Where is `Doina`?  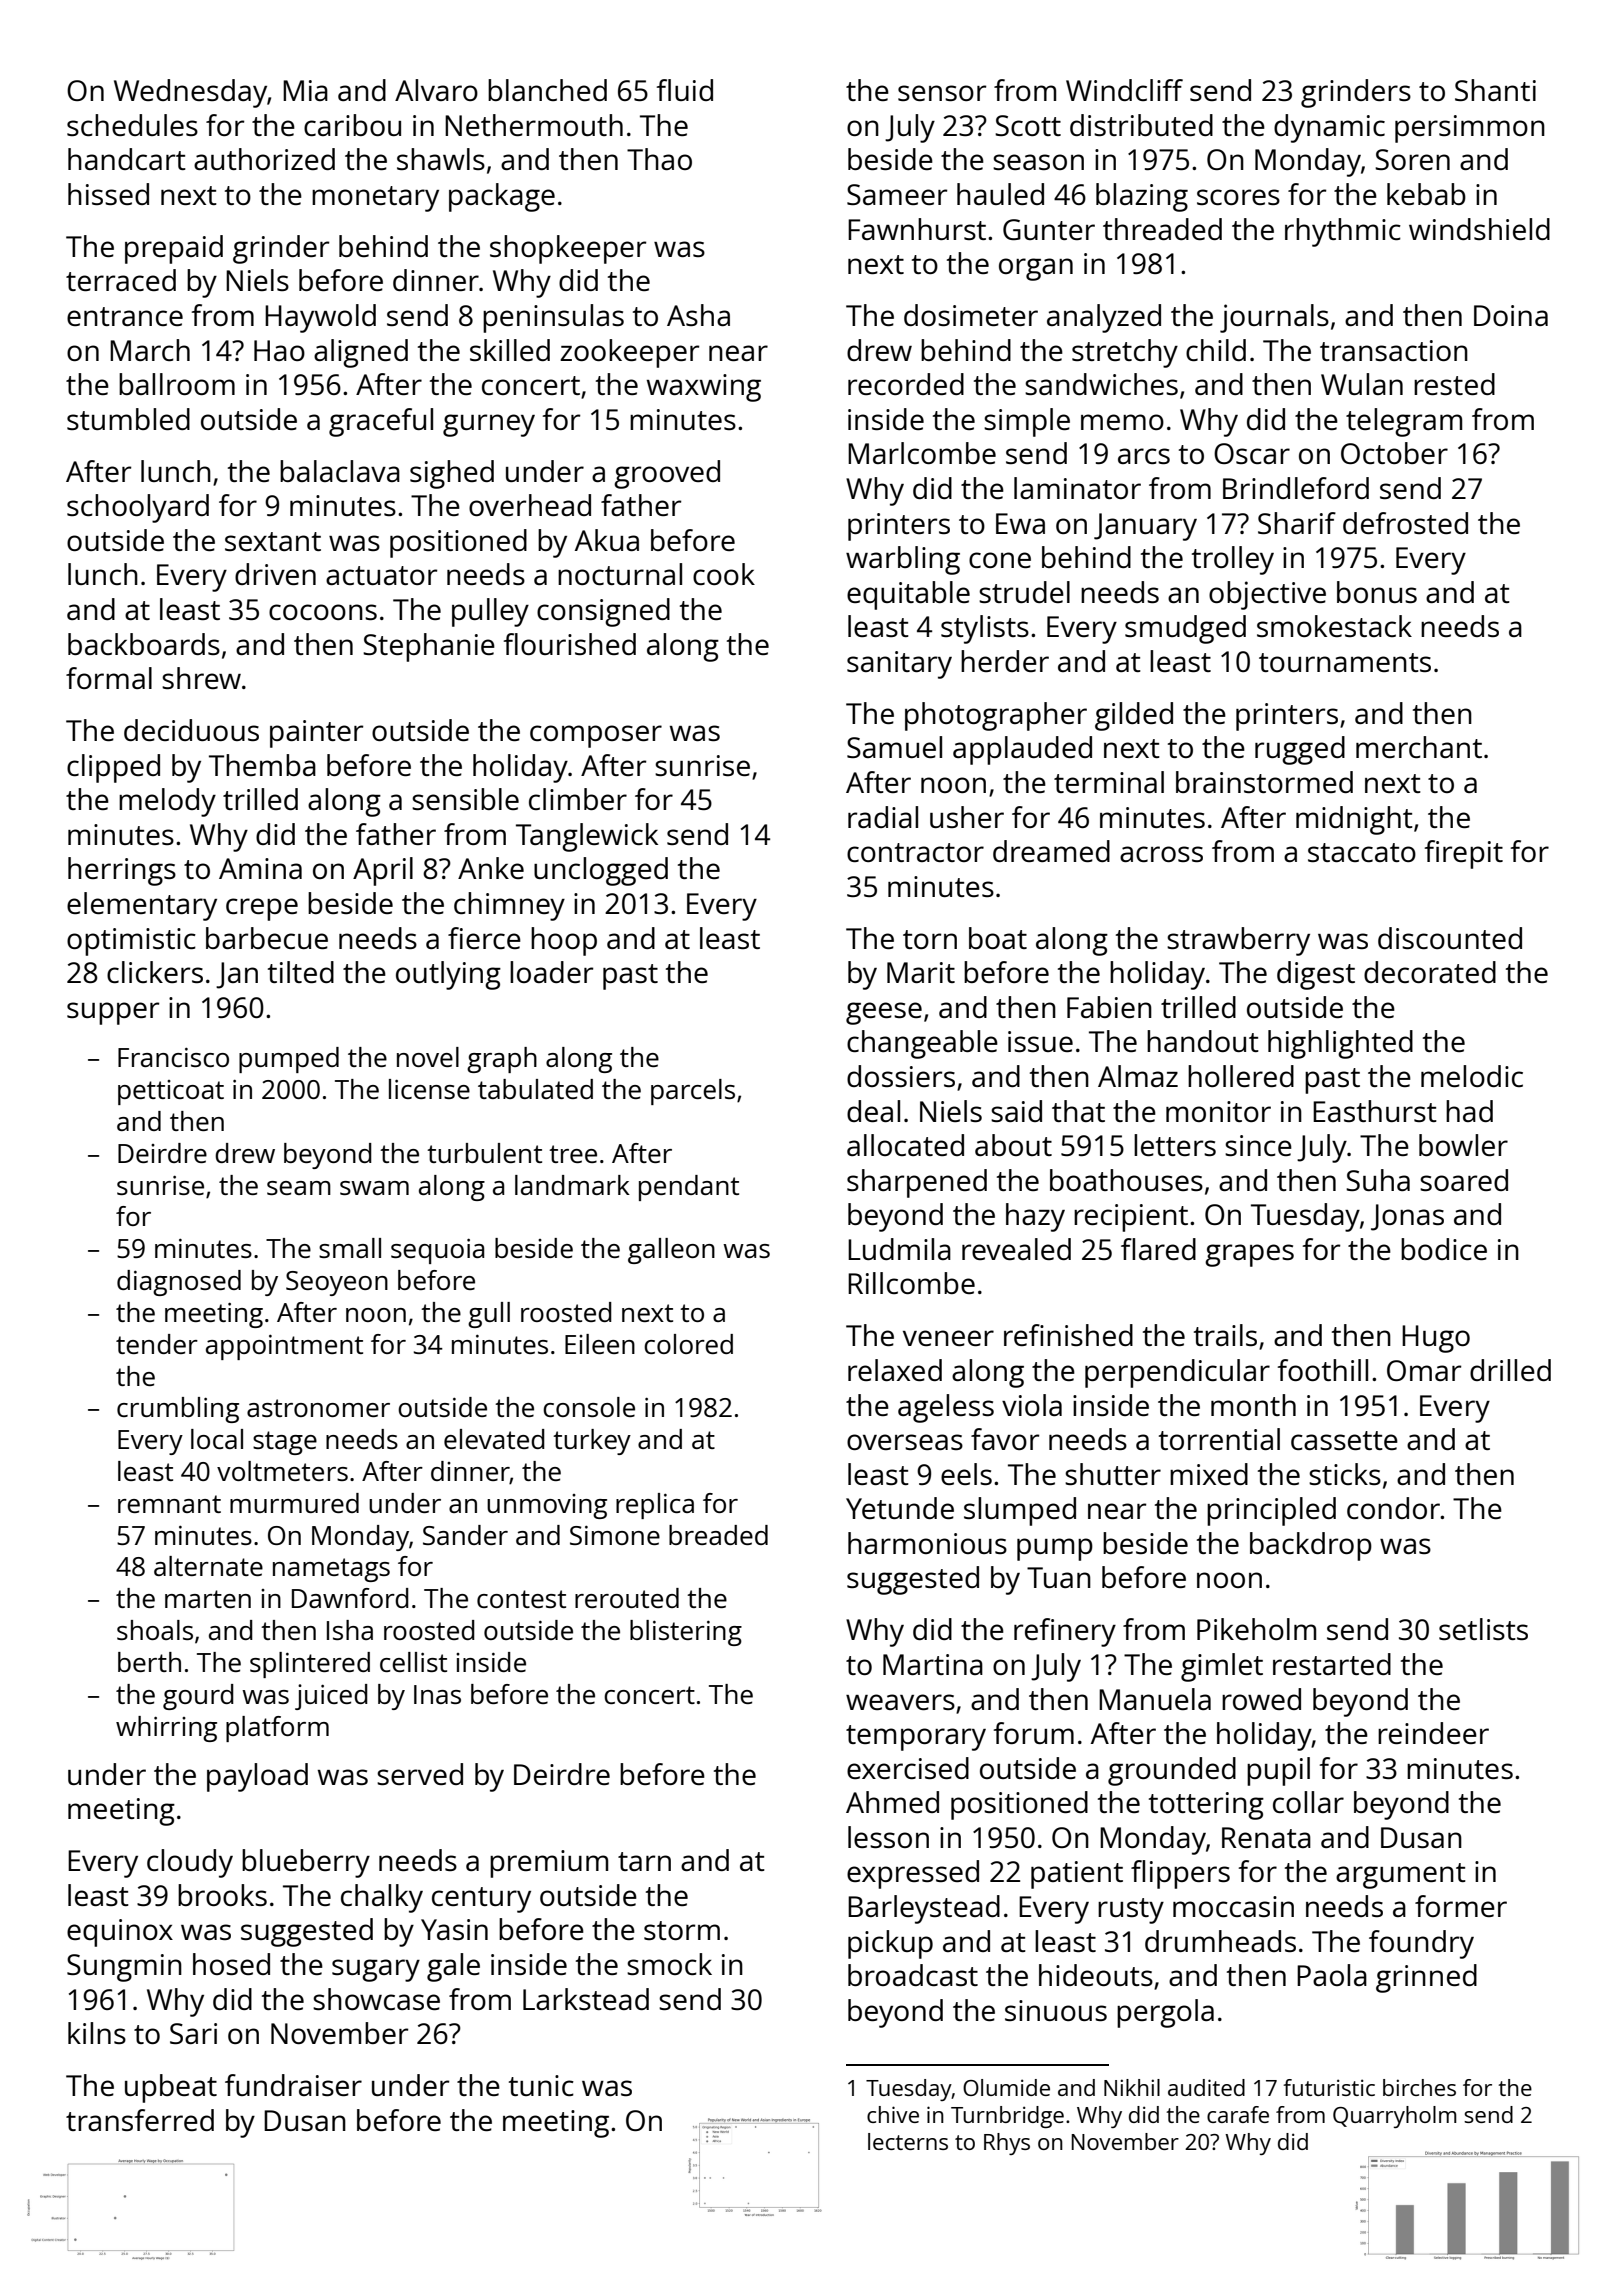 Doina is located at coordinates (1511, 315).
